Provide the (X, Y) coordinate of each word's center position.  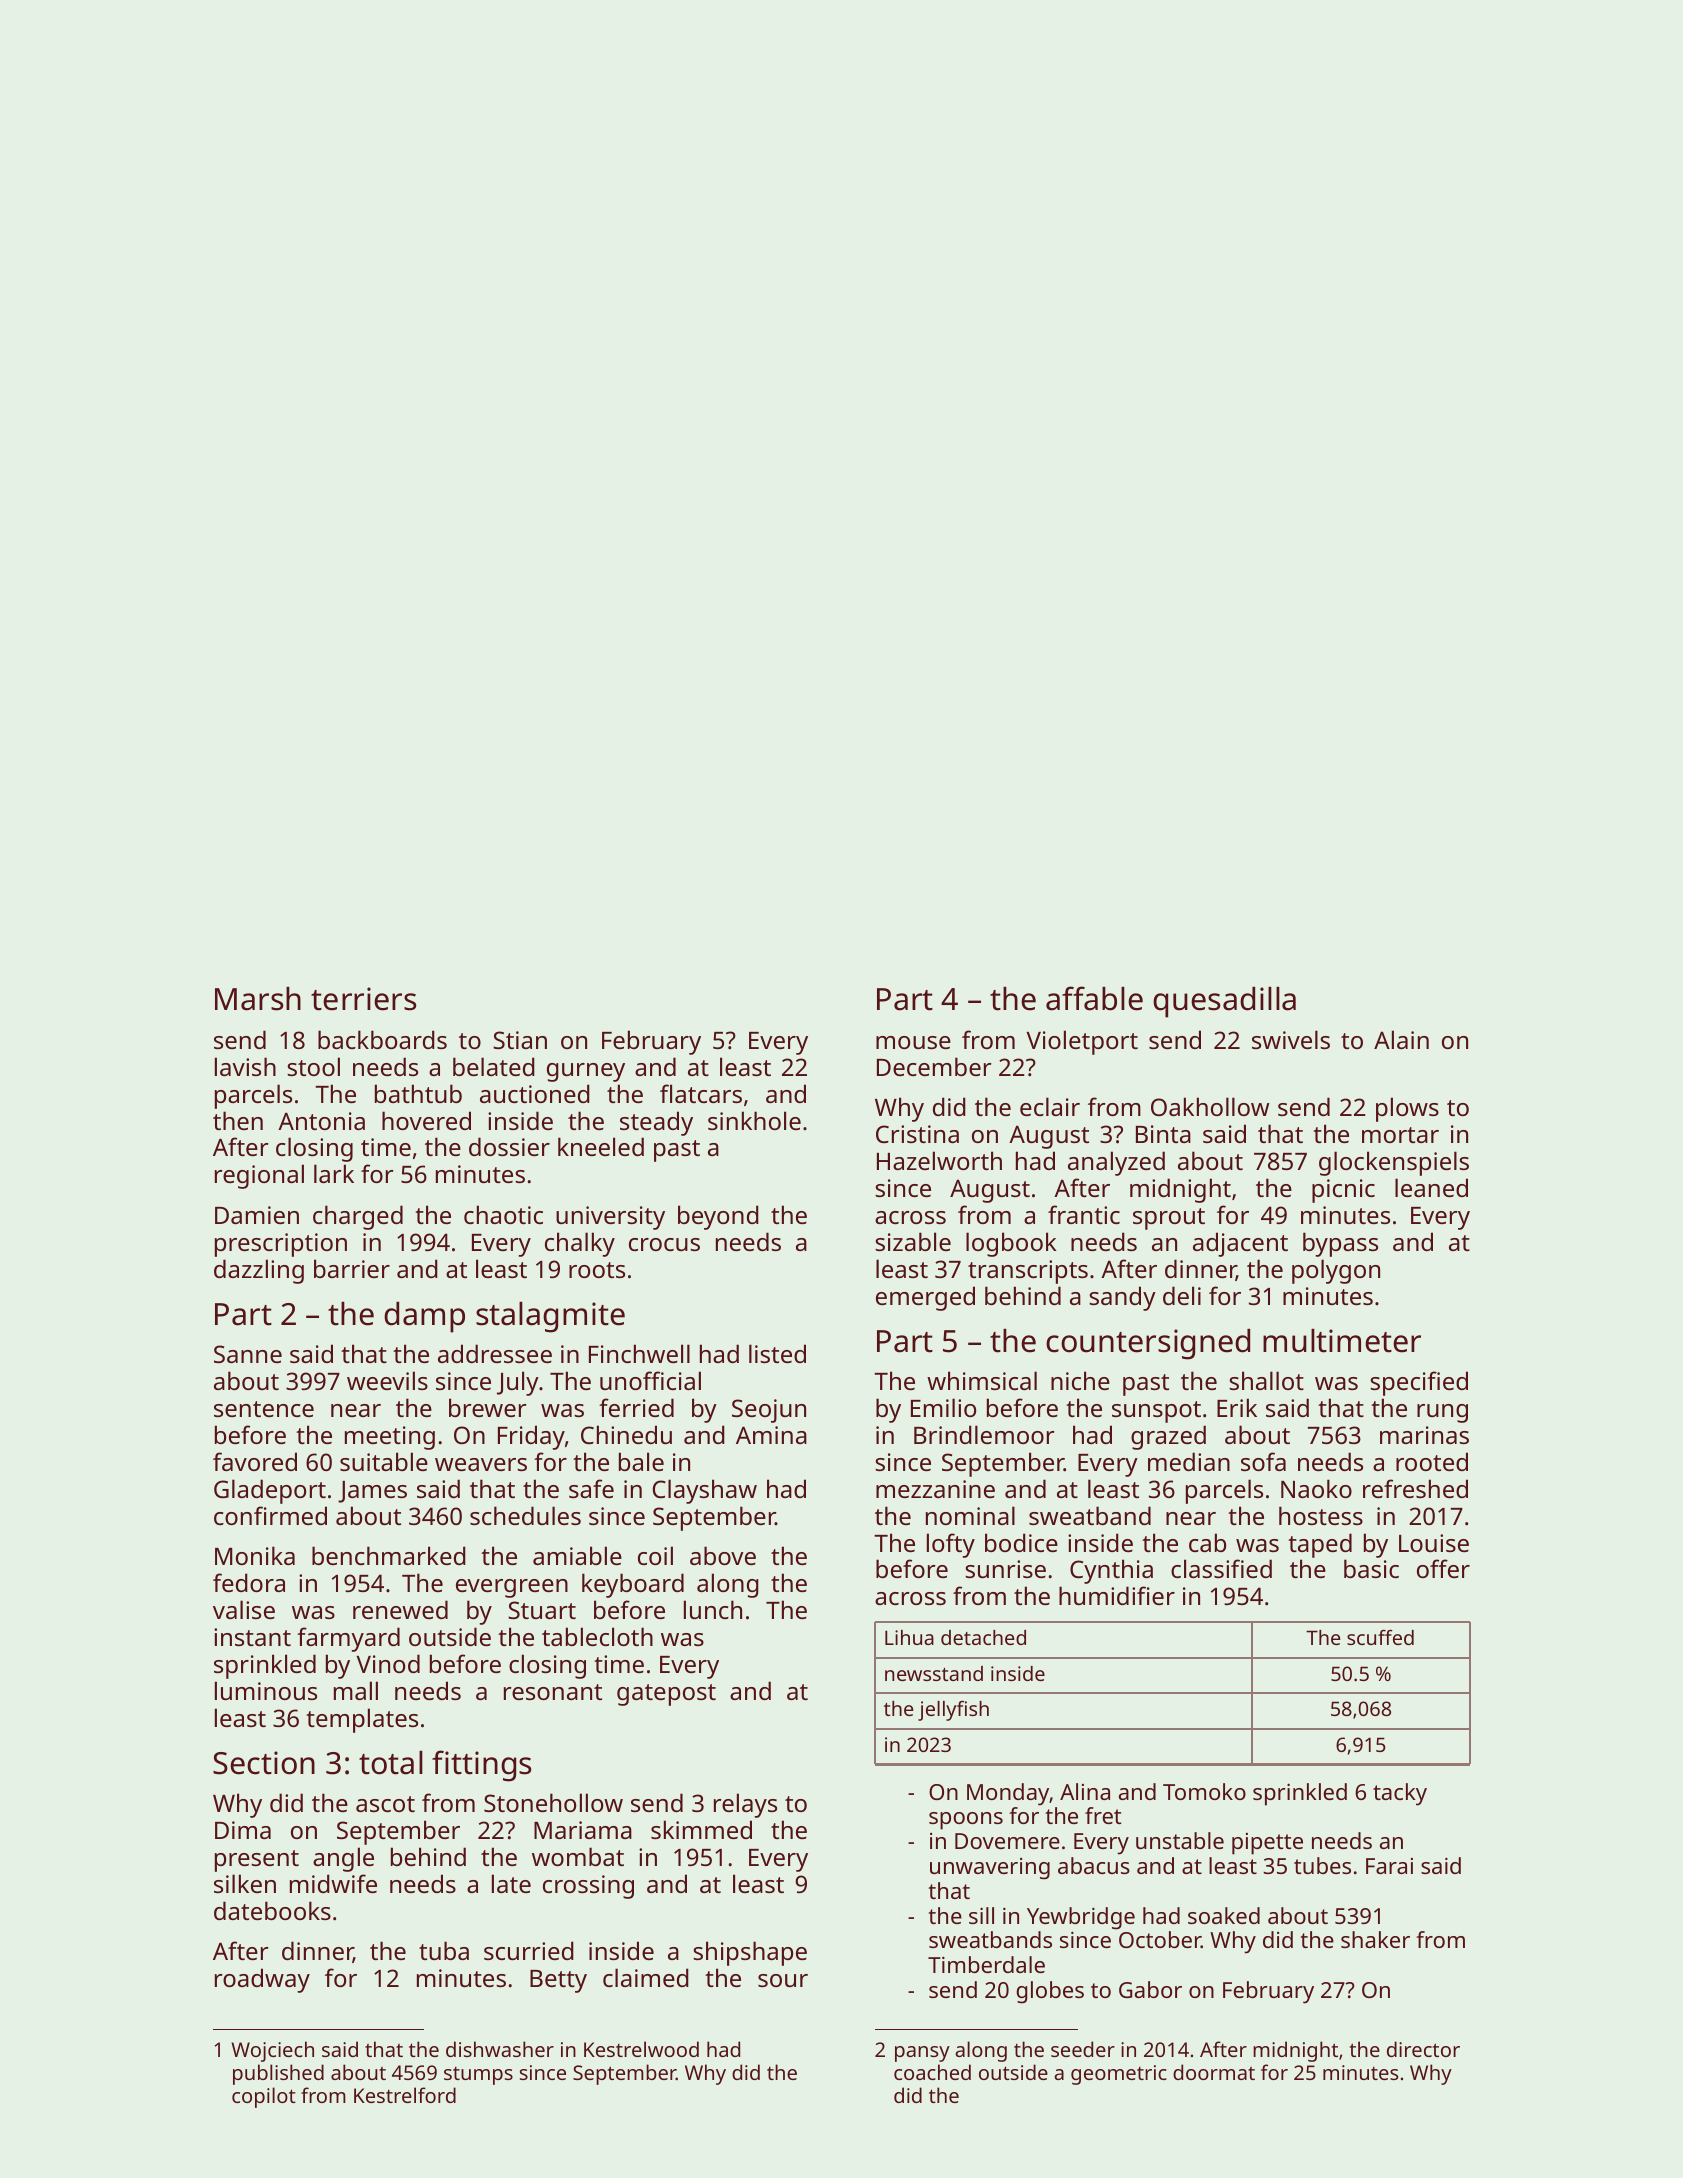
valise (244, 1609)
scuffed (1380, 1637)
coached (932, 2072)
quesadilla (1224, 1002)
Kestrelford (405, 2095)
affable (1094, 998)
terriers (363, 999)
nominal (970, 1515)
